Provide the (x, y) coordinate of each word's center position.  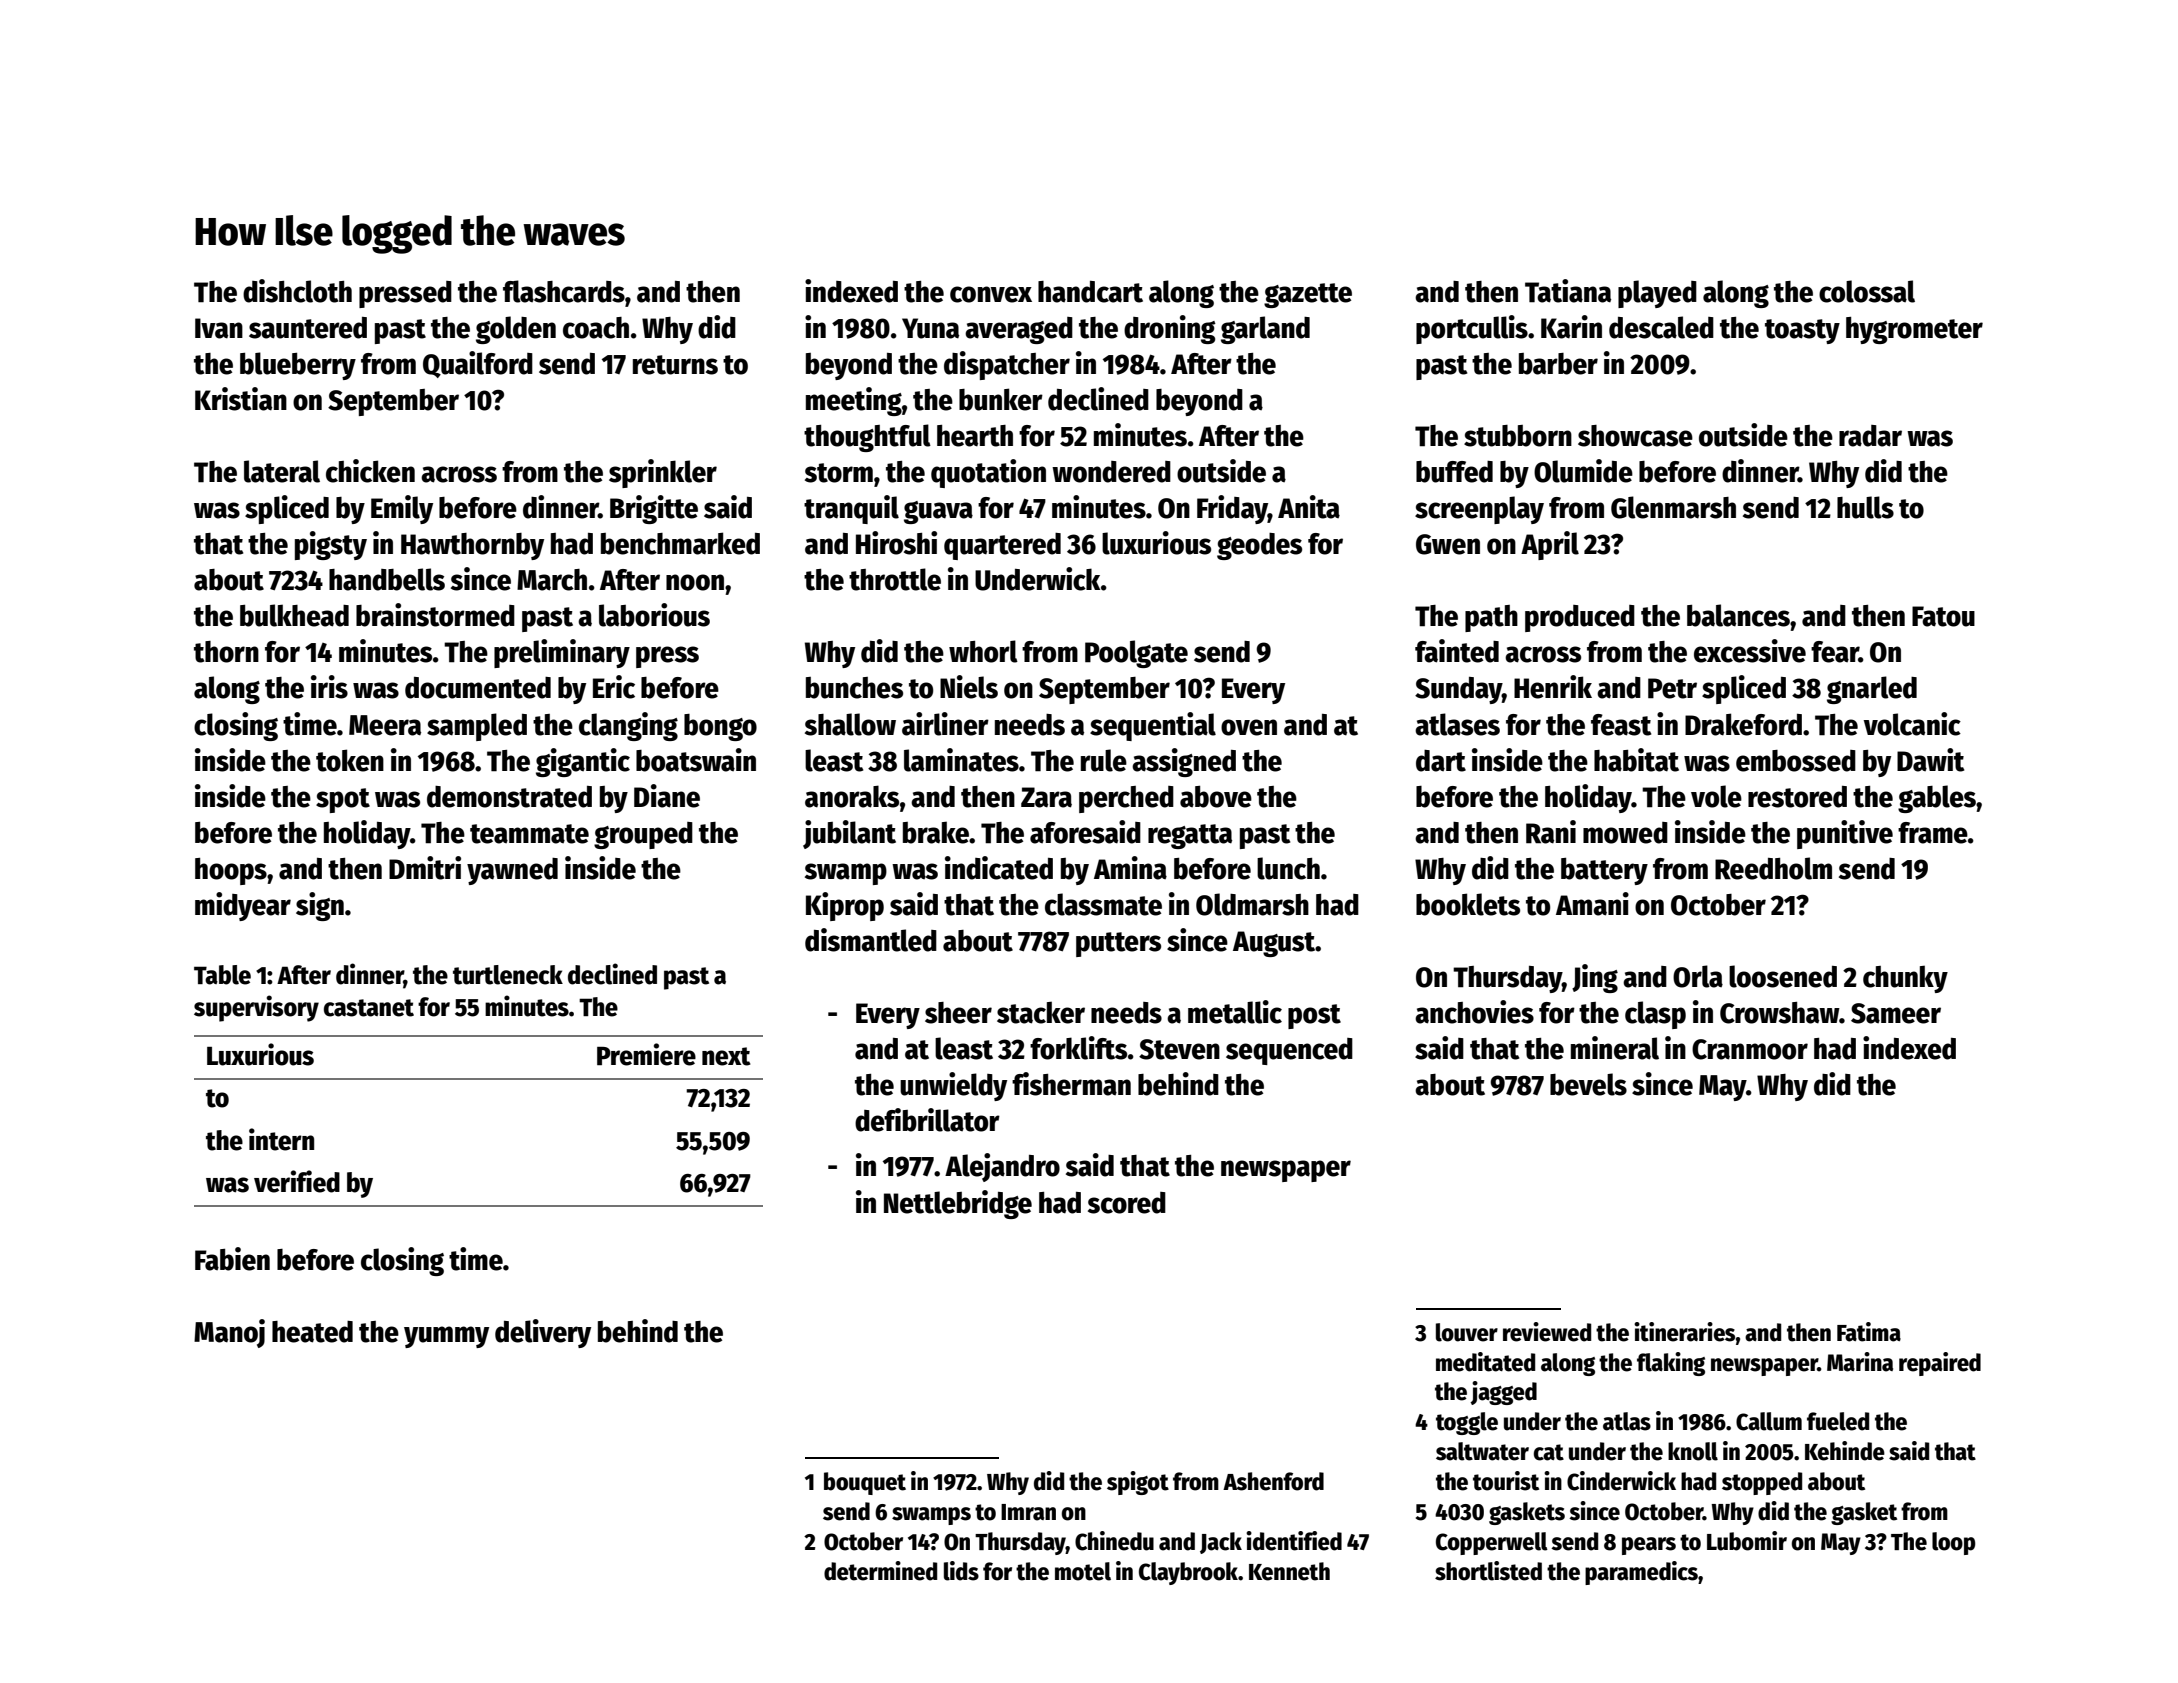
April (1550, 545)
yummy (446, 1337)
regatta (1190, 836)
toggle (1467, 1423)
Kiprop (845, 906)
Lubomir (1747, 1541)
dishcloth (297, 291)
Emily (402, 509)
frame (1933, 833)
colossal (1867, 291)
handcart (1090, 292)
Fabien (232, 1259)
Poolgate (1136, 654)
